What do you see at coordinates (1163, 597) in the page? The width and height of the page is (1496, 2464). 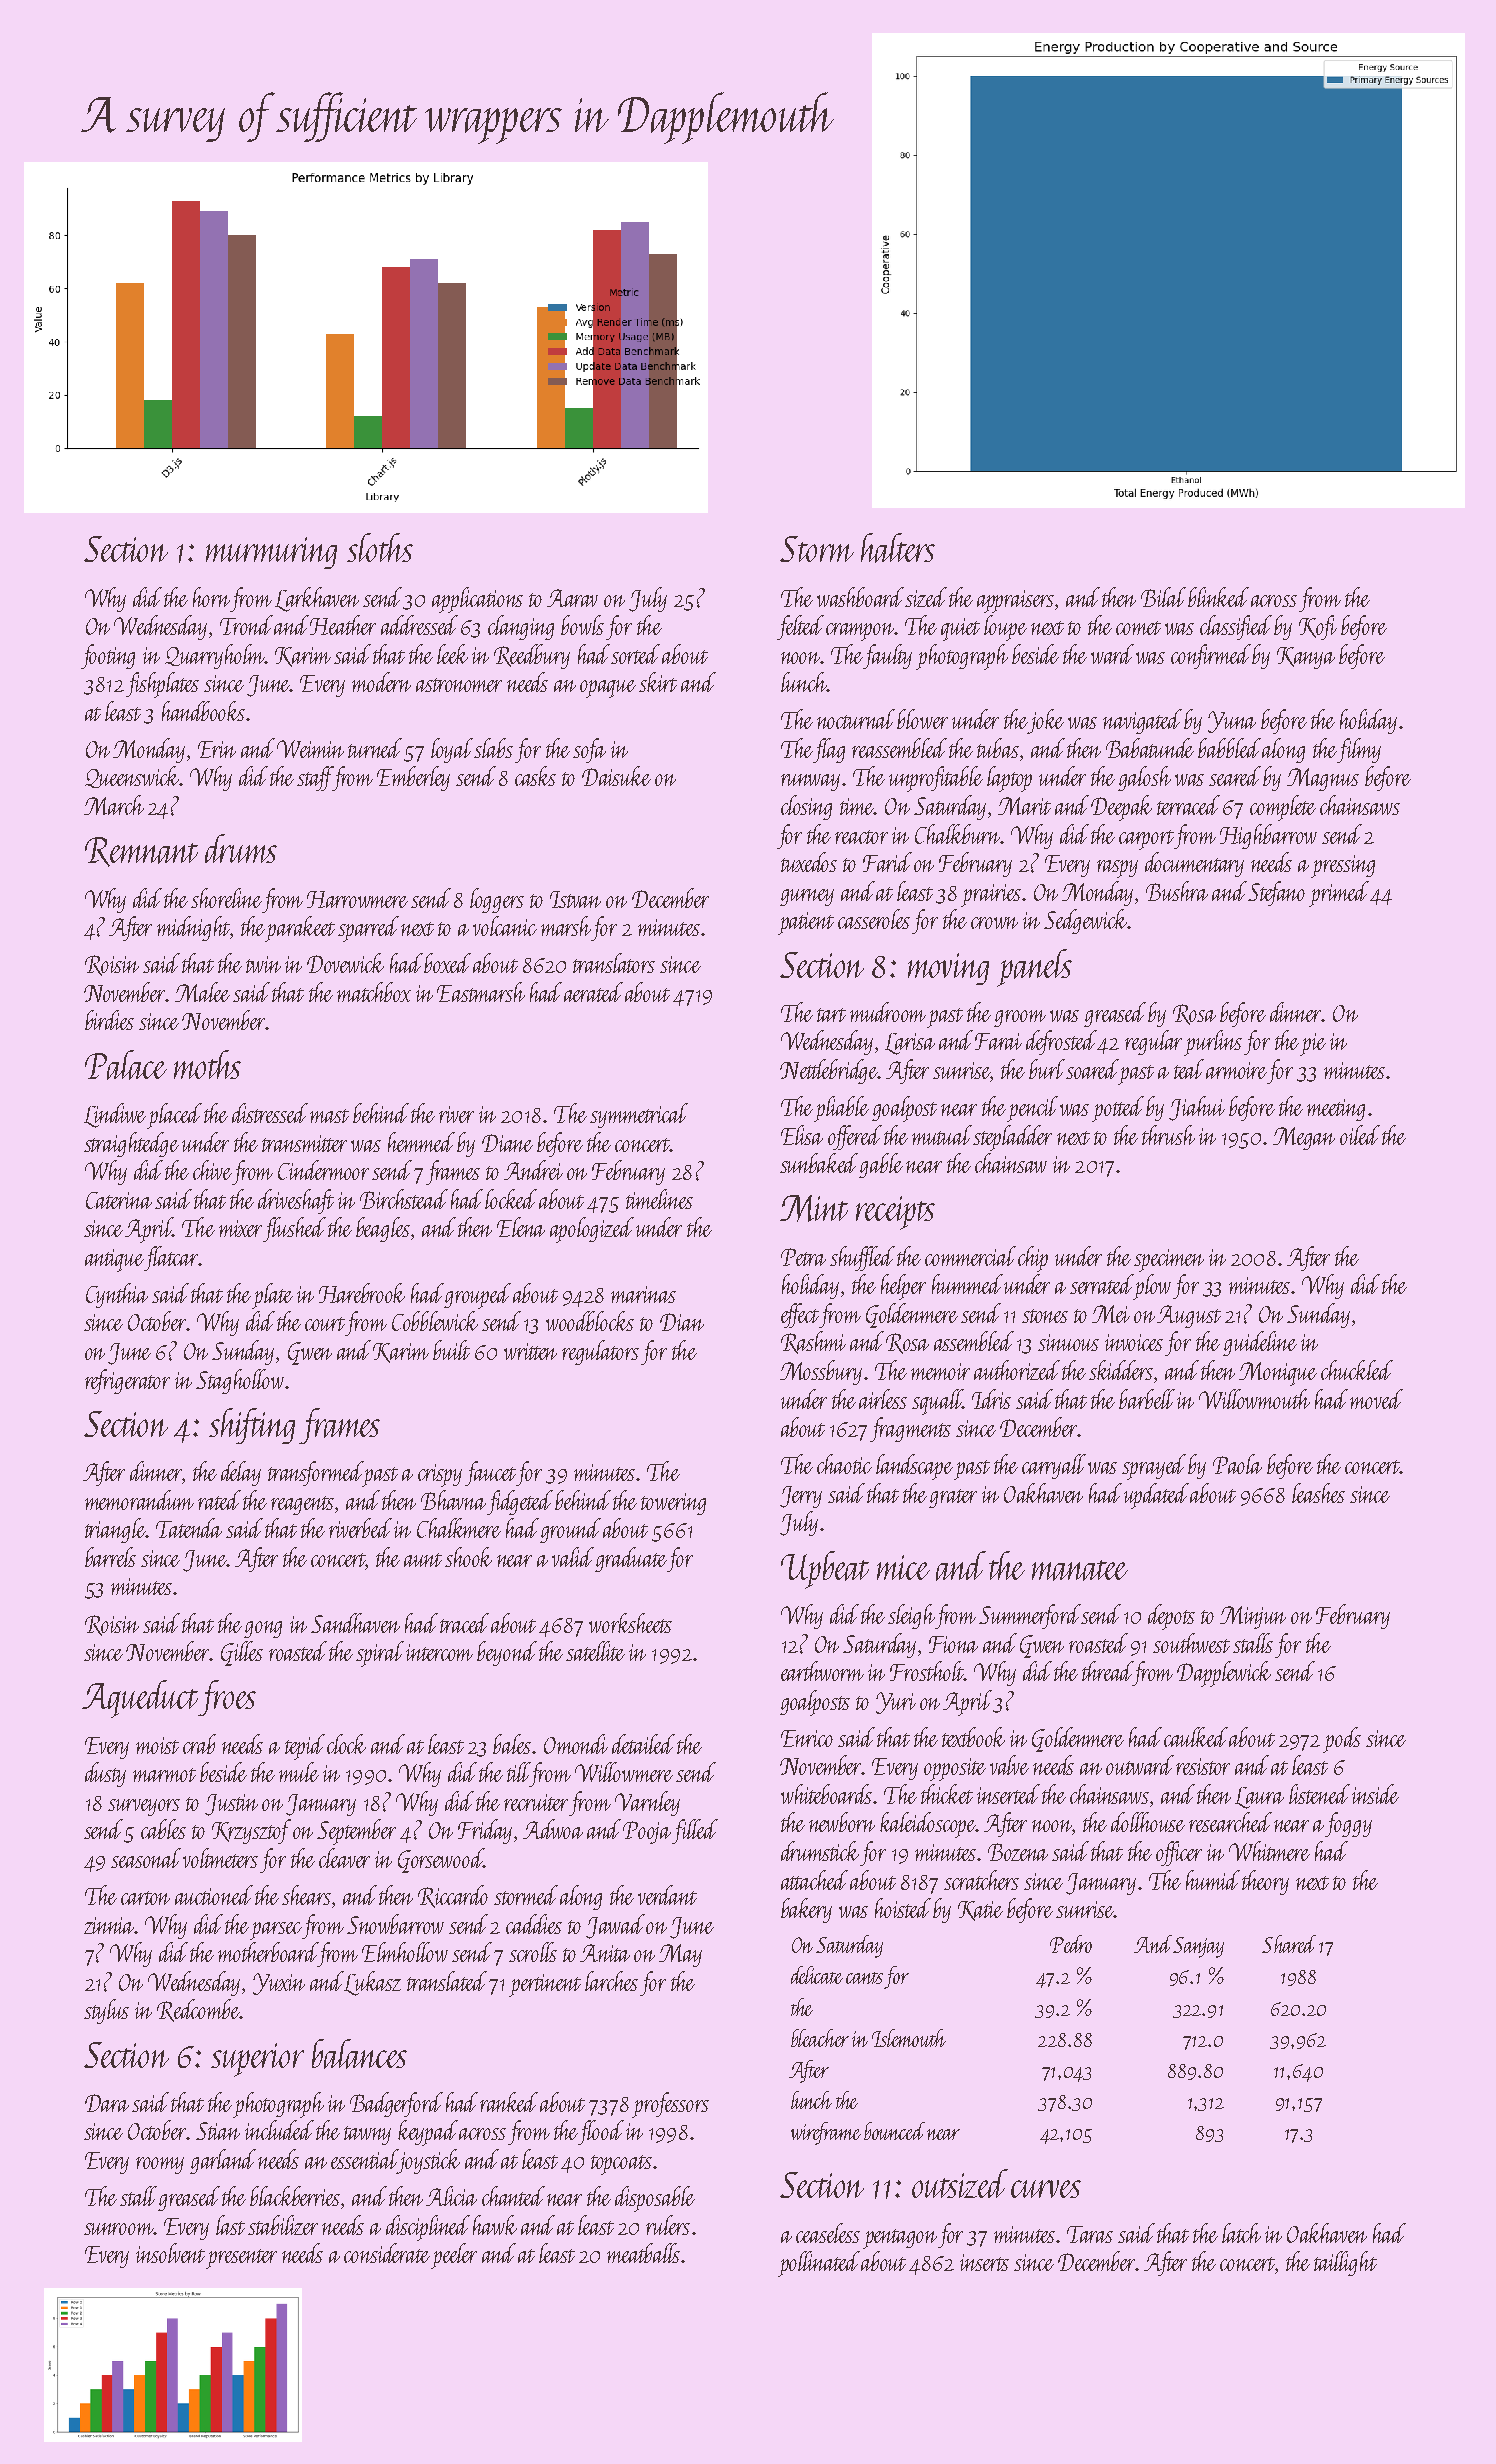 I see `Bilal` at bounding box center [1163, 597].
